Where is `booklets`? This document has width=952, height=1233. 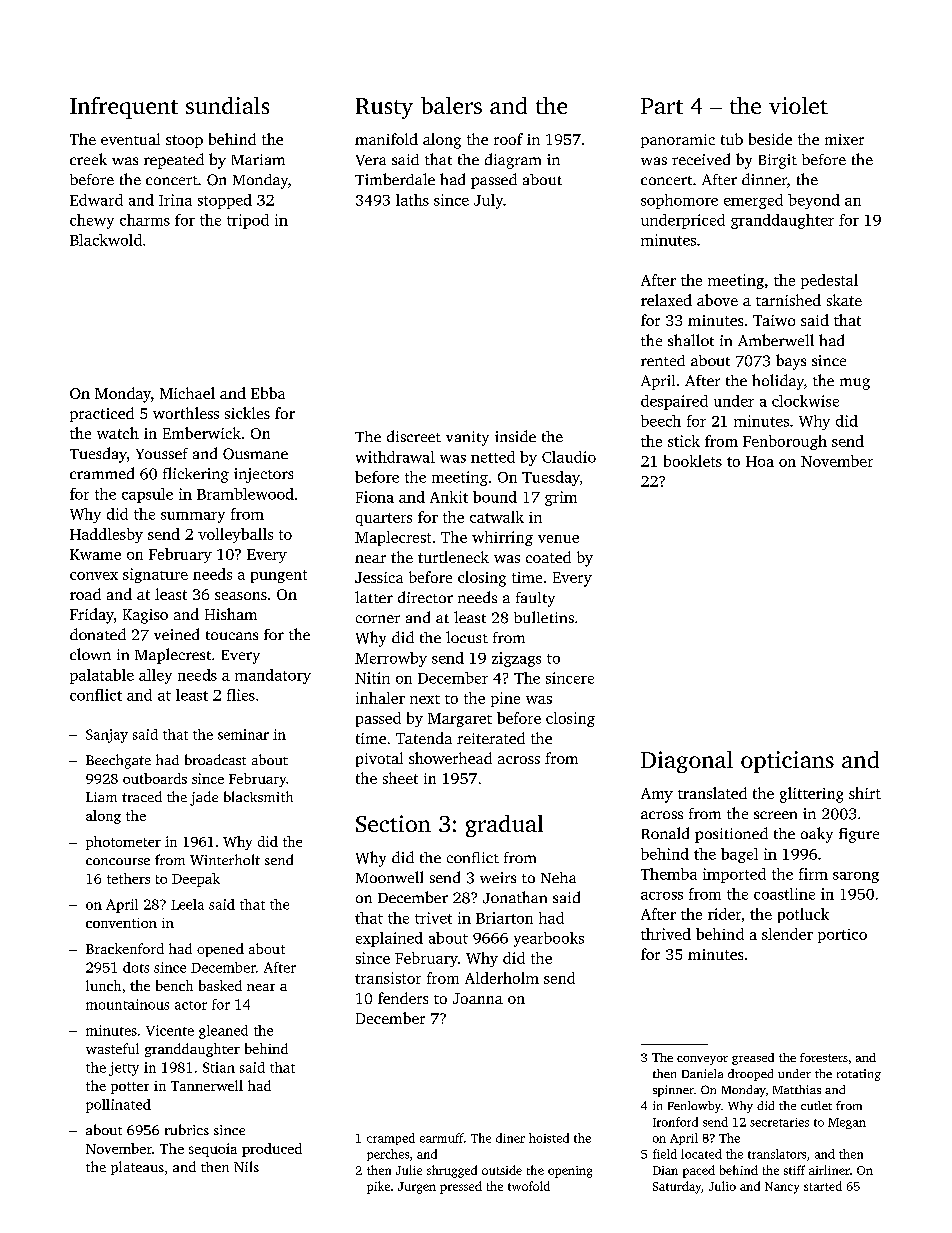
booklets is located at coordinates (693, 461).
